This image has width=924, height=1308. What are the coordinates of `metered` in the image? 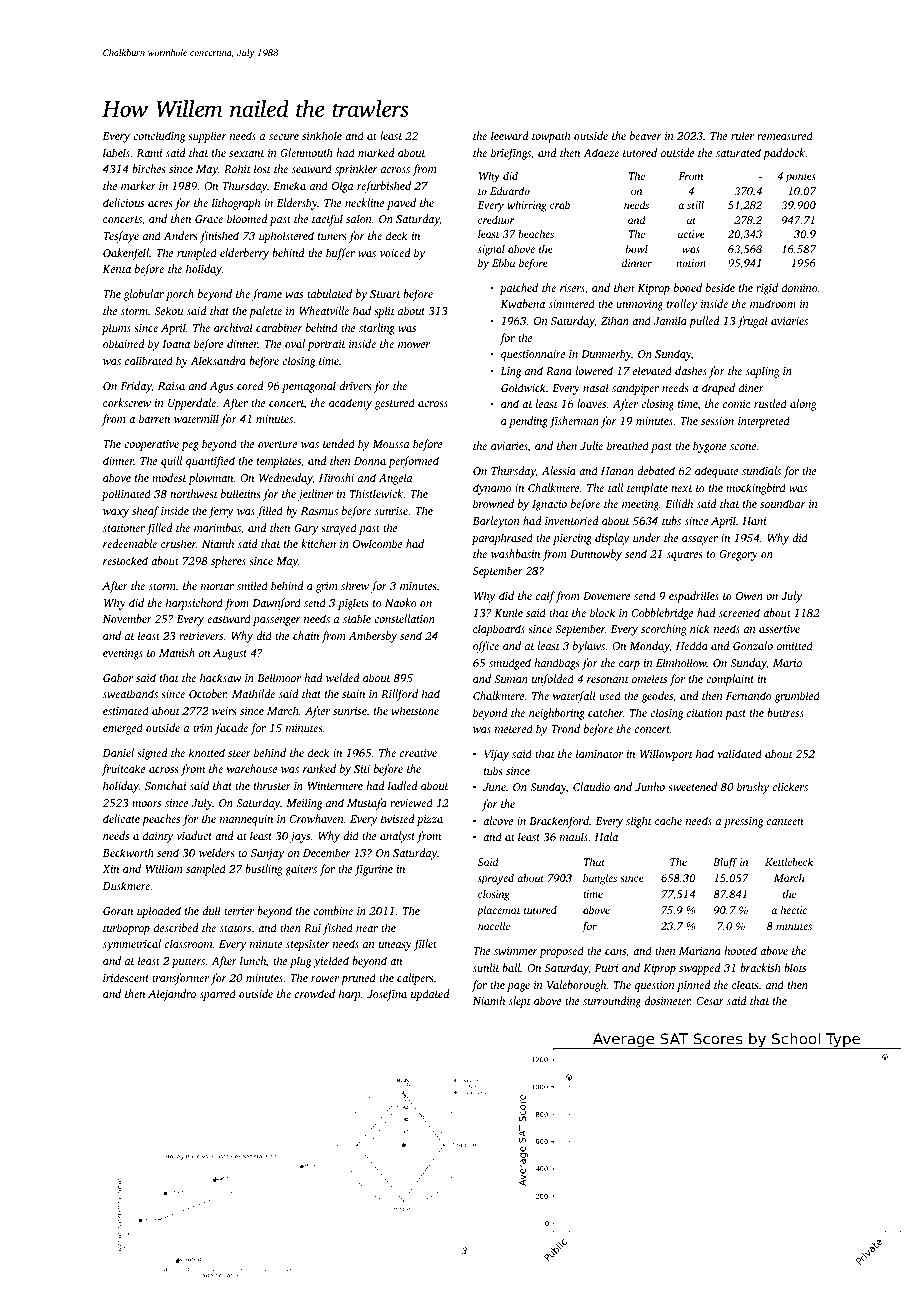 It's located at (514, 728).
